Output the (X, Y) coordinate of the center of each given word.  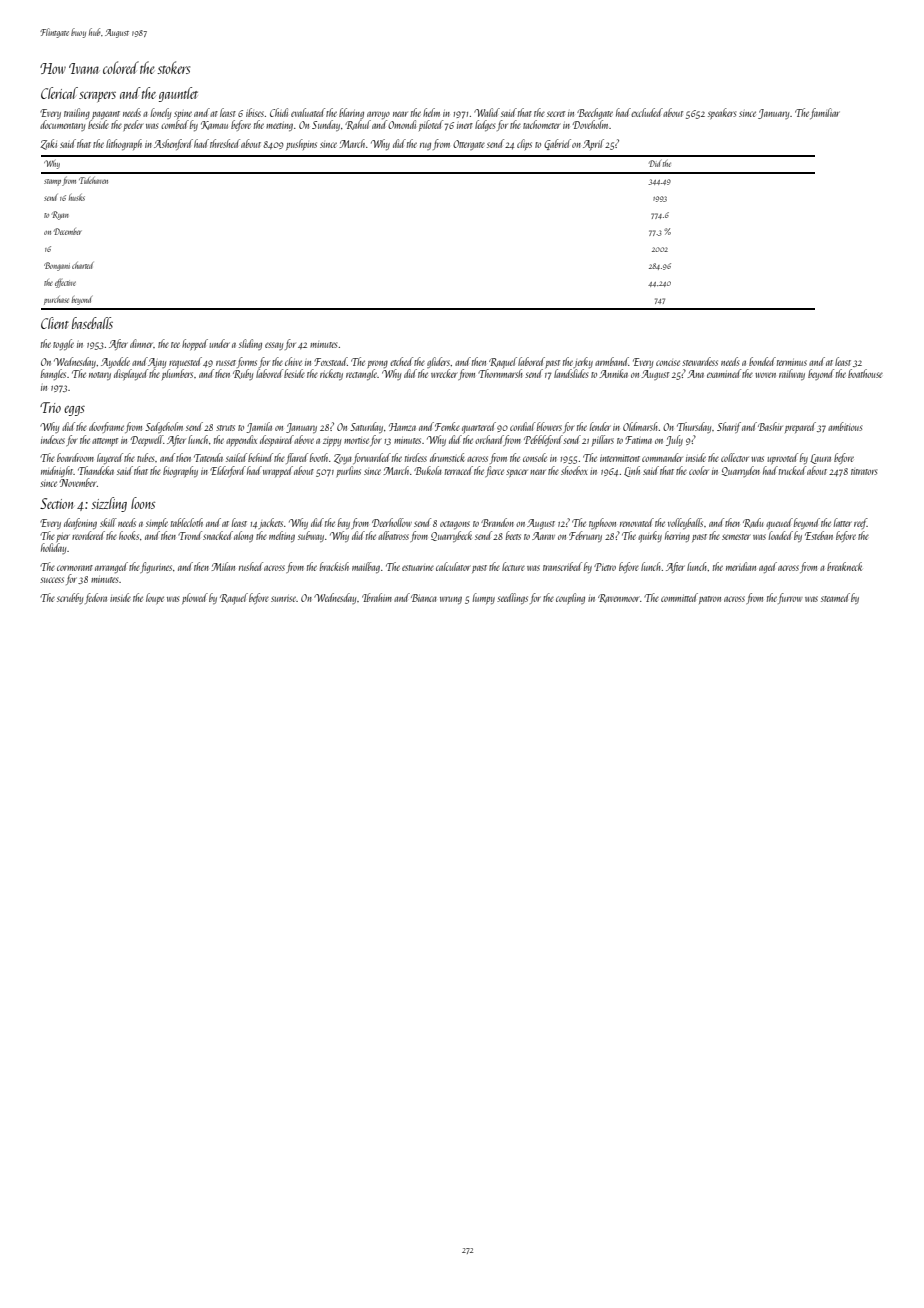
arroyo (378, 115)
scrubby (70, 598)
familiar (825, 113)
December (67, 231)
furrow (790, 598)
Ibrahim (377, 597)
